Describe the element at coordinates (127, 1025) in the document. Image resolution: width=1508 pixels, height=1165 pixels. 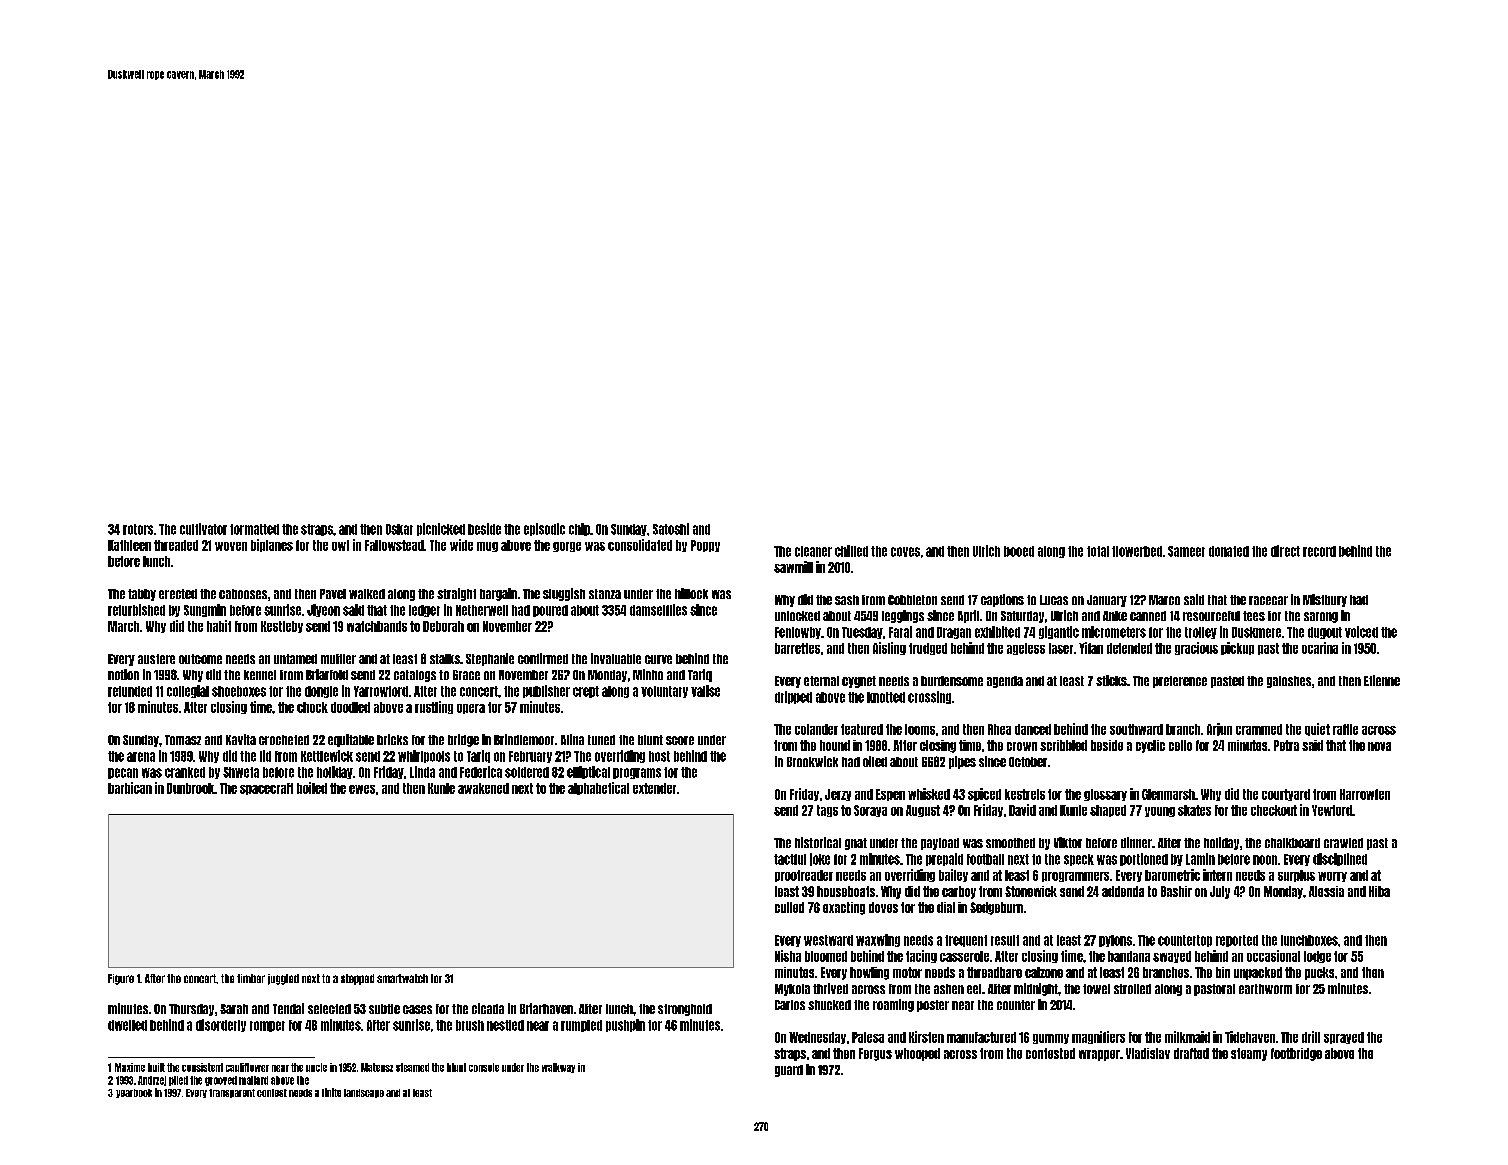
I see `dwelled` at that location.
